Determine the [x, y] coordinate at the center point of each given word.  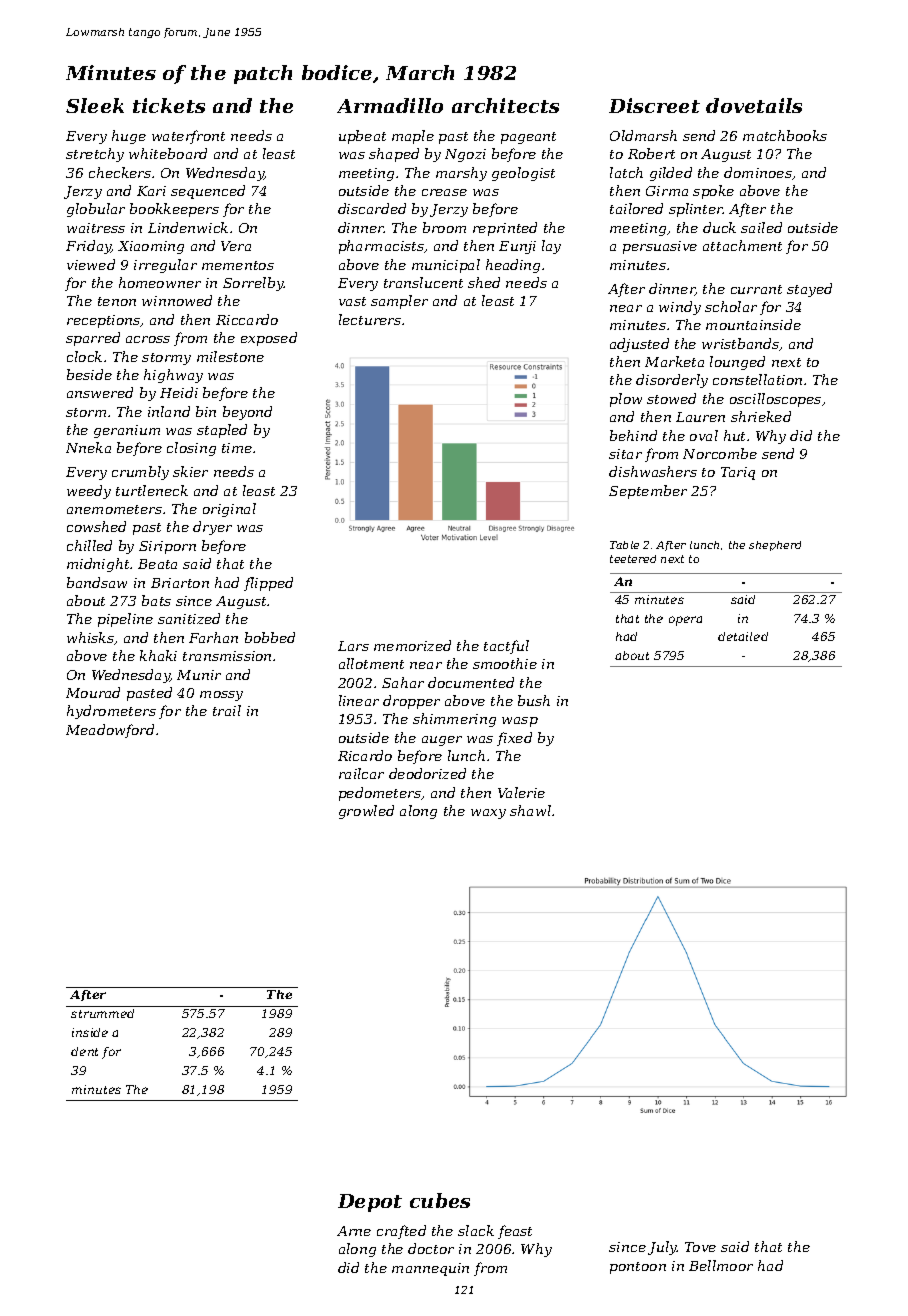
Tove [700, 1247]
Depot [370, 1203]
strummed [102, 1013]
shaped [394, 155]
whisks [90, 637]
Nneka [88, 447]
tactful [506, 647]
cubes [440, 1200]
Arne [354, 1231]
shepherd [775, 546]
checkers [120, 172]
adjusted [639, 345]
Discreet [654, 105]
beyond [247, 413]
